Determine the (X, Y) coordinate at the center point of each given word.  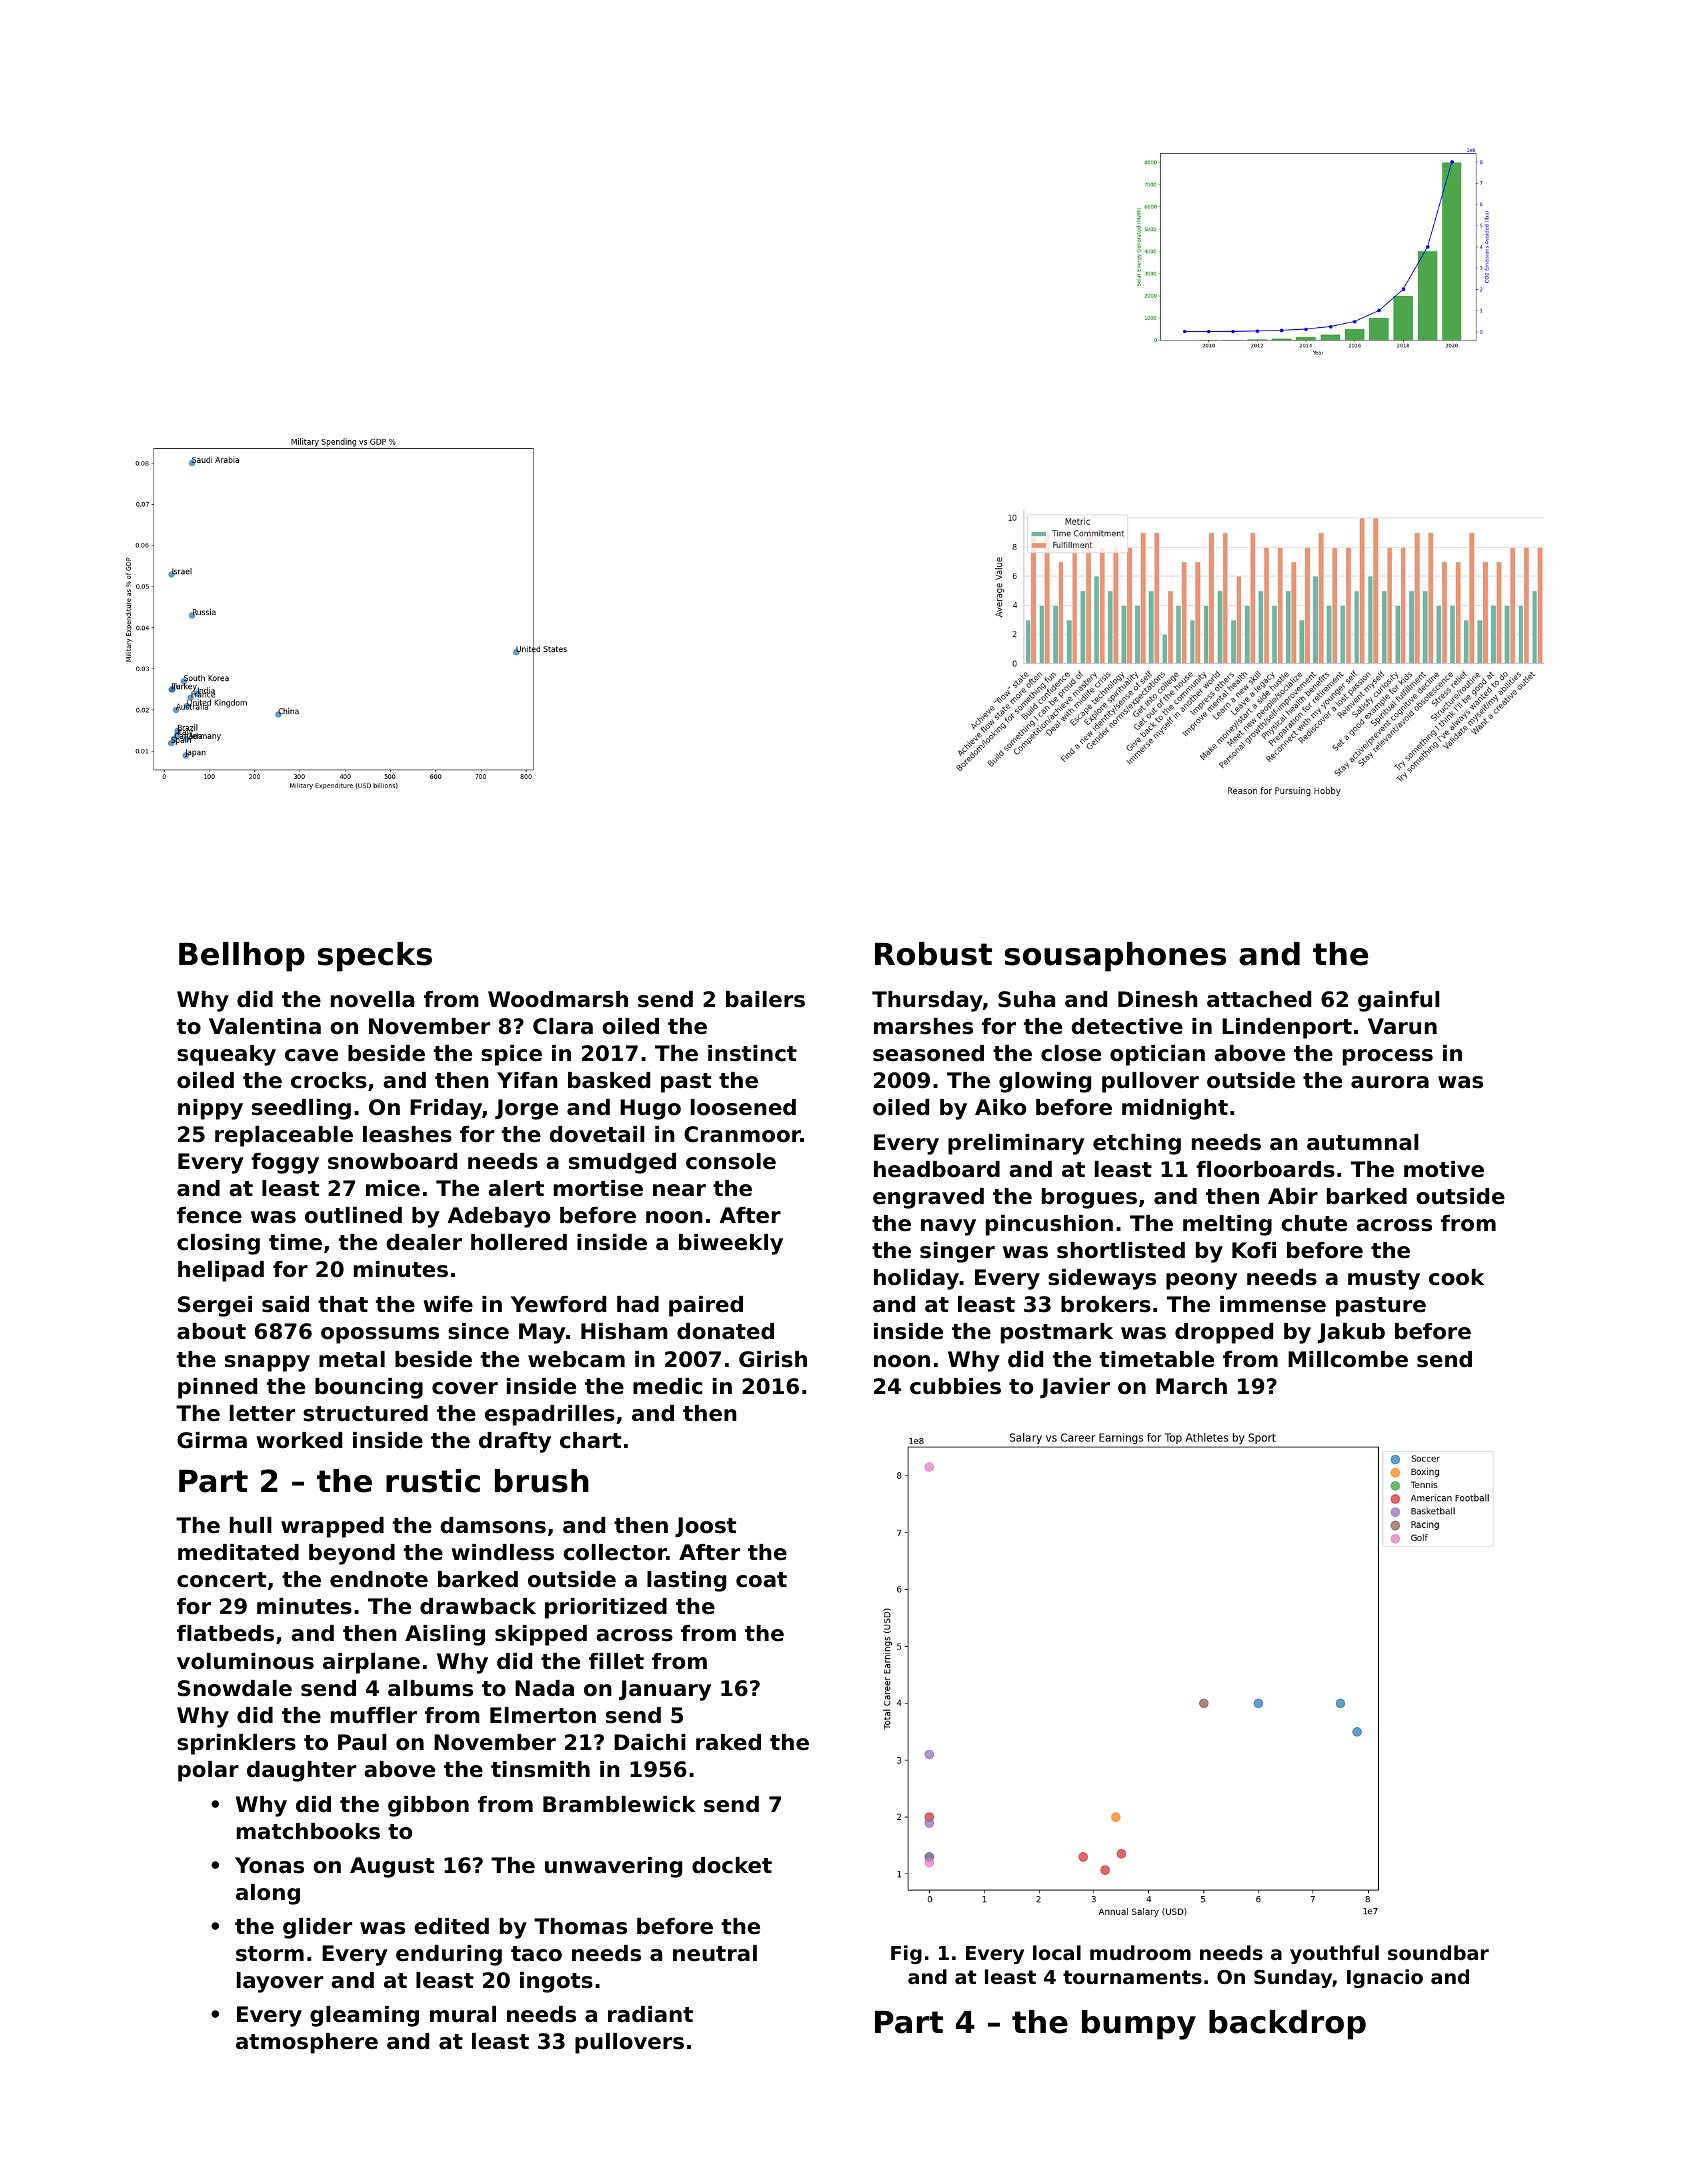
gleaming (364, 2016)
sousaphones (1115, 957)
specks (375, 957)
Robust (933, 954)
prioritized (606, 1608)
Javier (1075, 1388)
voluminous (245, 1661)
